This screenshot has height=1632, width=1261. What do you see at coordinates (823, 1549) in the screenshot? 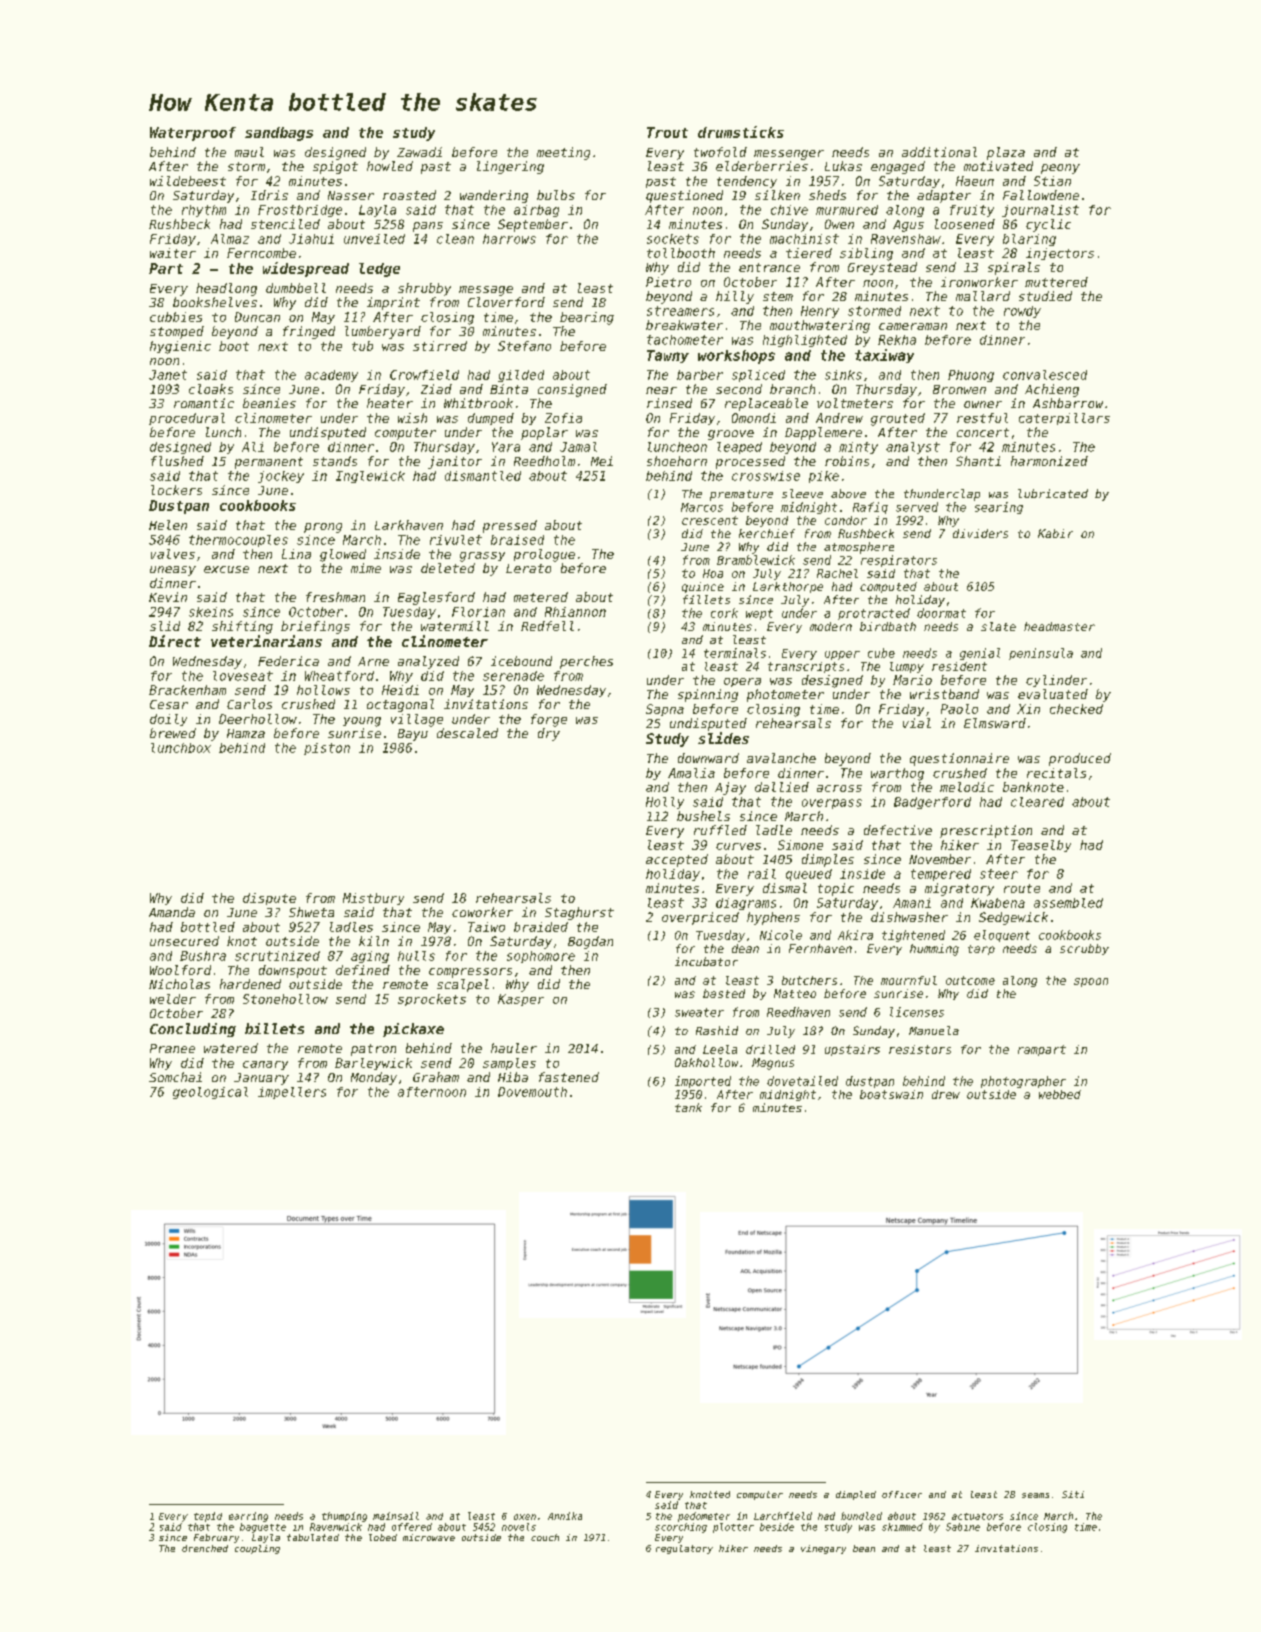
I see `vinegary` at bounding box center [823, 1549].
